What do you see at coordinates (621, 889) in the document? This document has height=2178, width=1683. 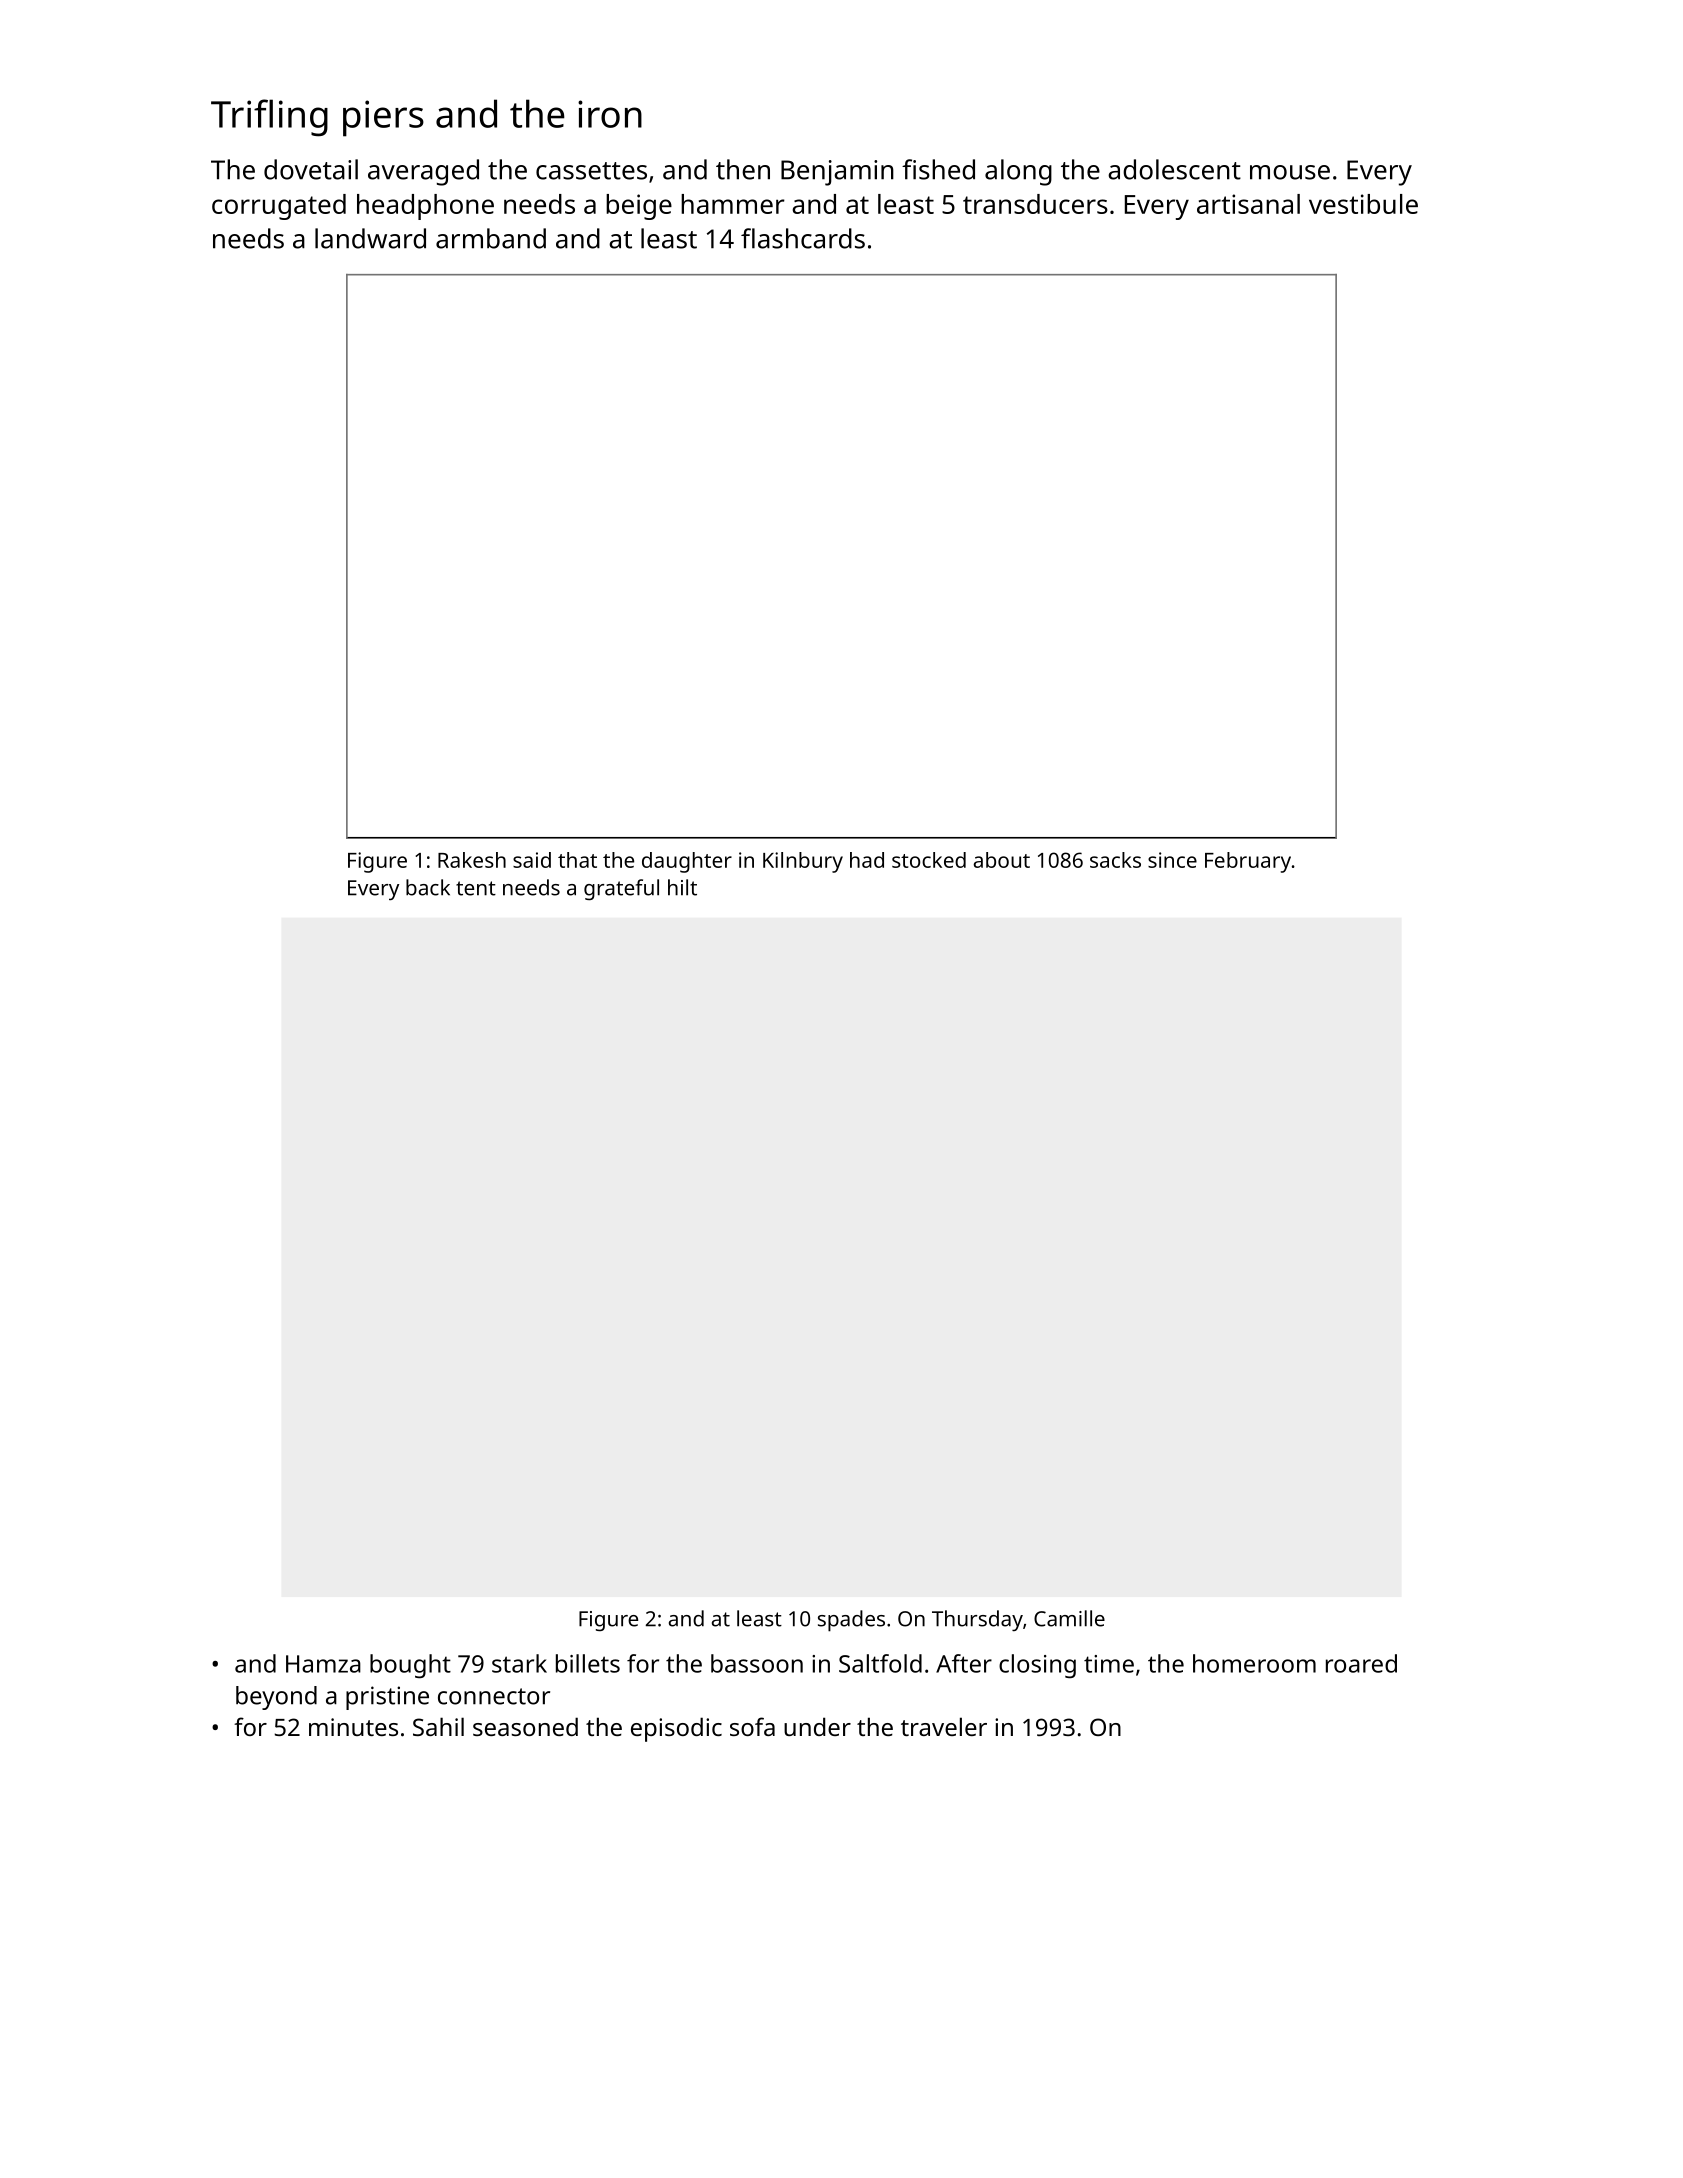 I see `grateful` at bounding box center [621, 889].
